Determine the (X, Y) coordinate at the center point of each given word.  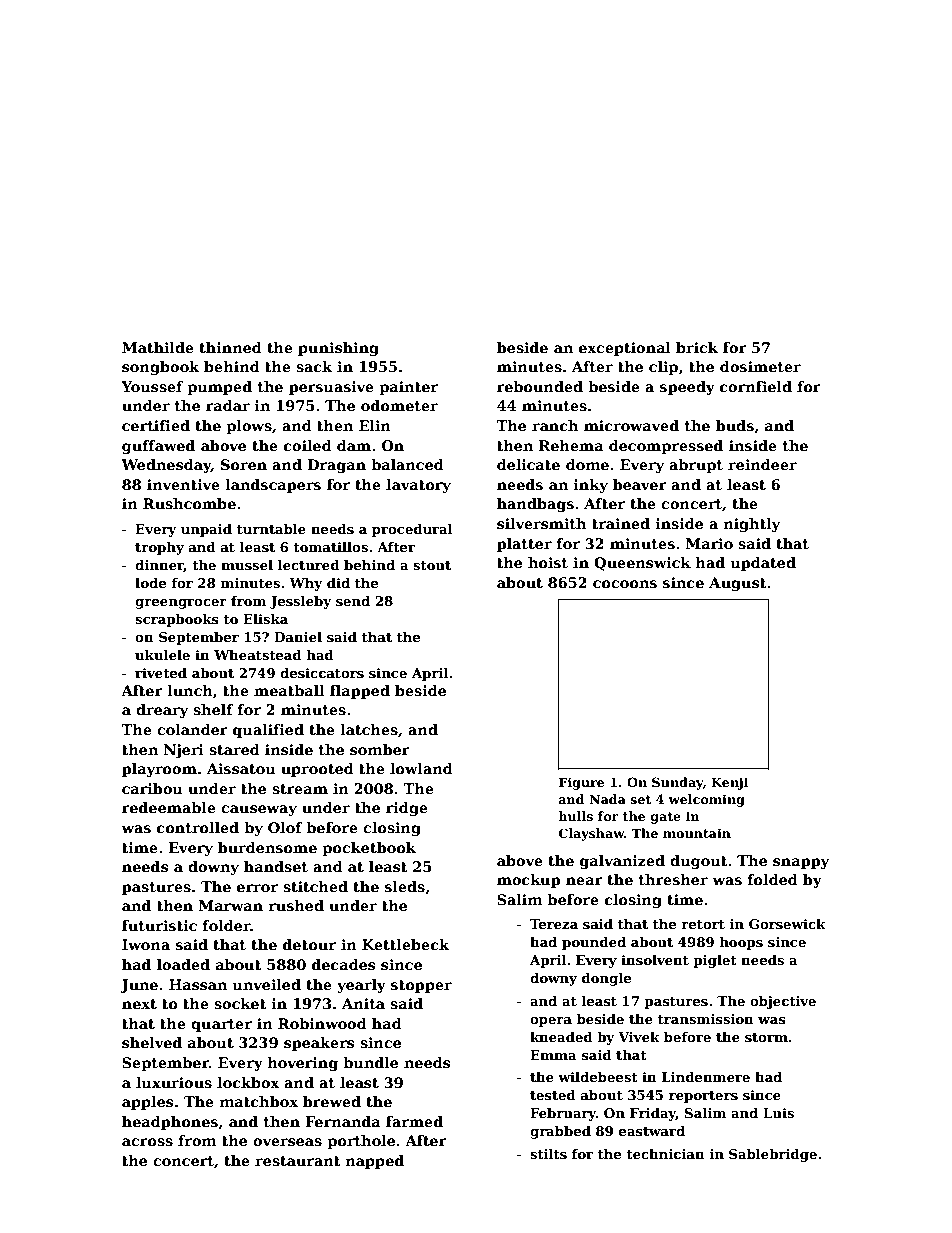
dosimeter (760, 366)
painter (408, 388)
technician (665, 1154)
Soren (244, 464)
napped (375, 1162)
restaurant (298, 1161)
